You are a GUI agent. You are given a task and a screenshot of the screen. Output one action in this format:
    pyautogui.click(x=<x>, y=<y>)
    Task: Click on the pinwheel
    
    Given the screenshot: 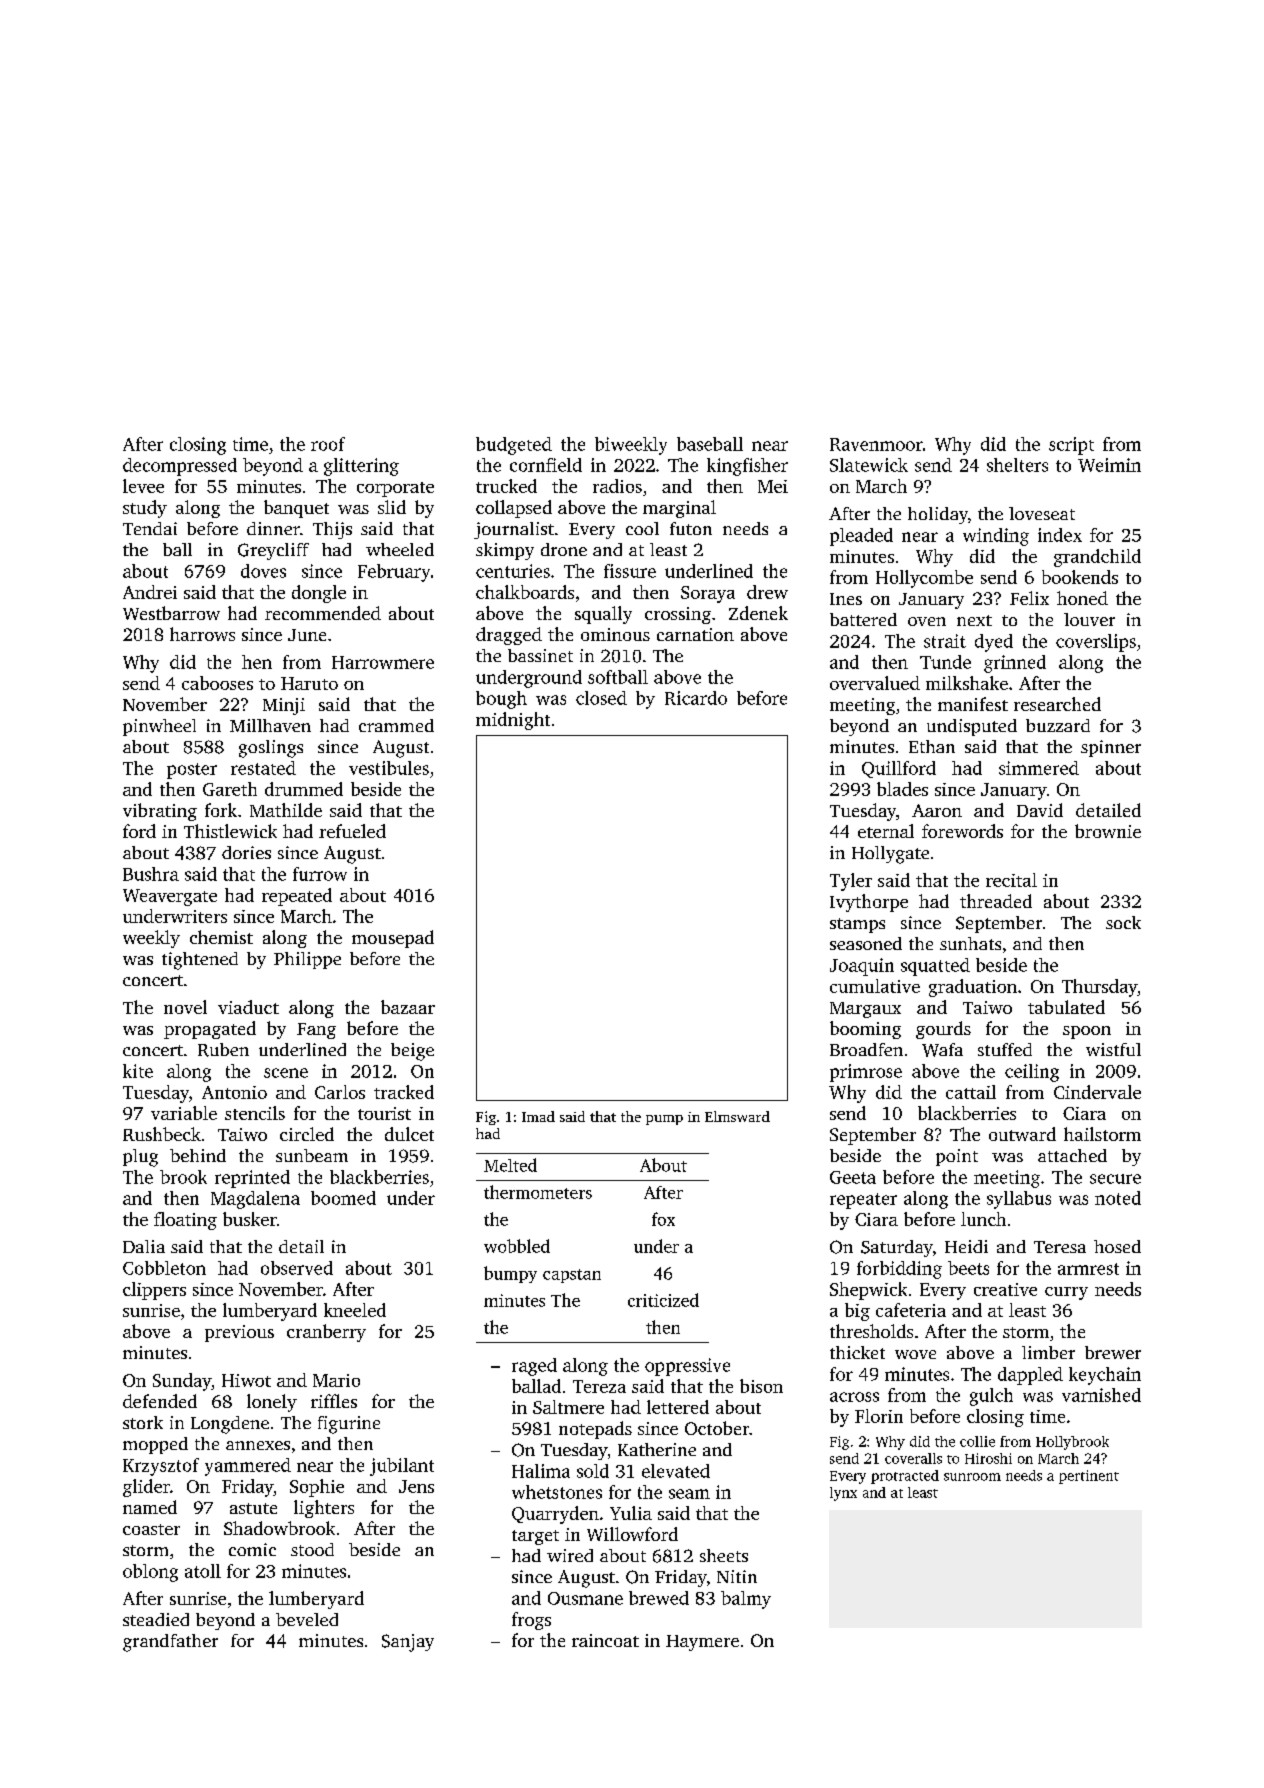 What is the action you would take?
    pyautogui.click(x=159, y=727)
